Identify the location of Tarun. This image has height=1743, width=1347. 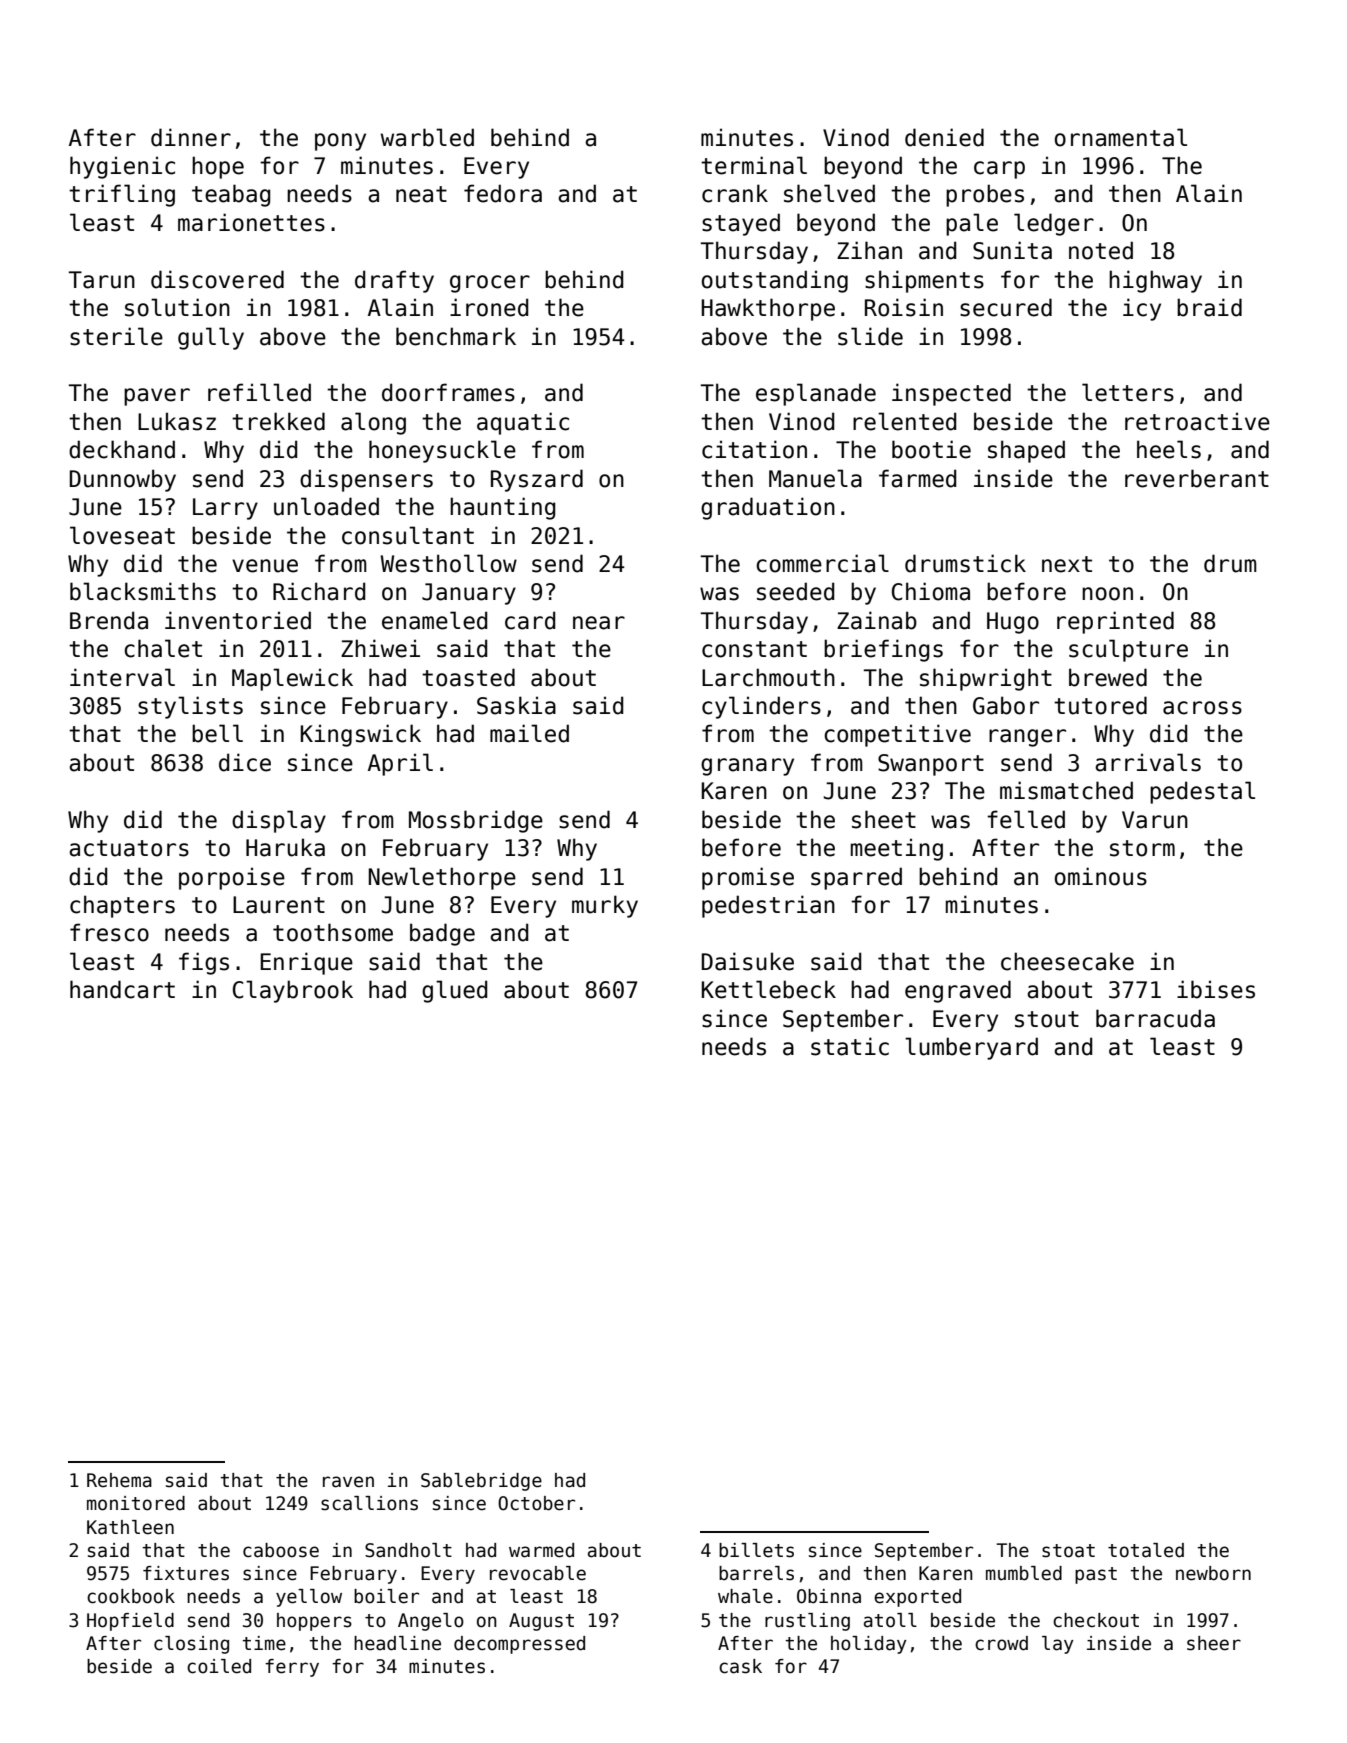
(101, 280).
